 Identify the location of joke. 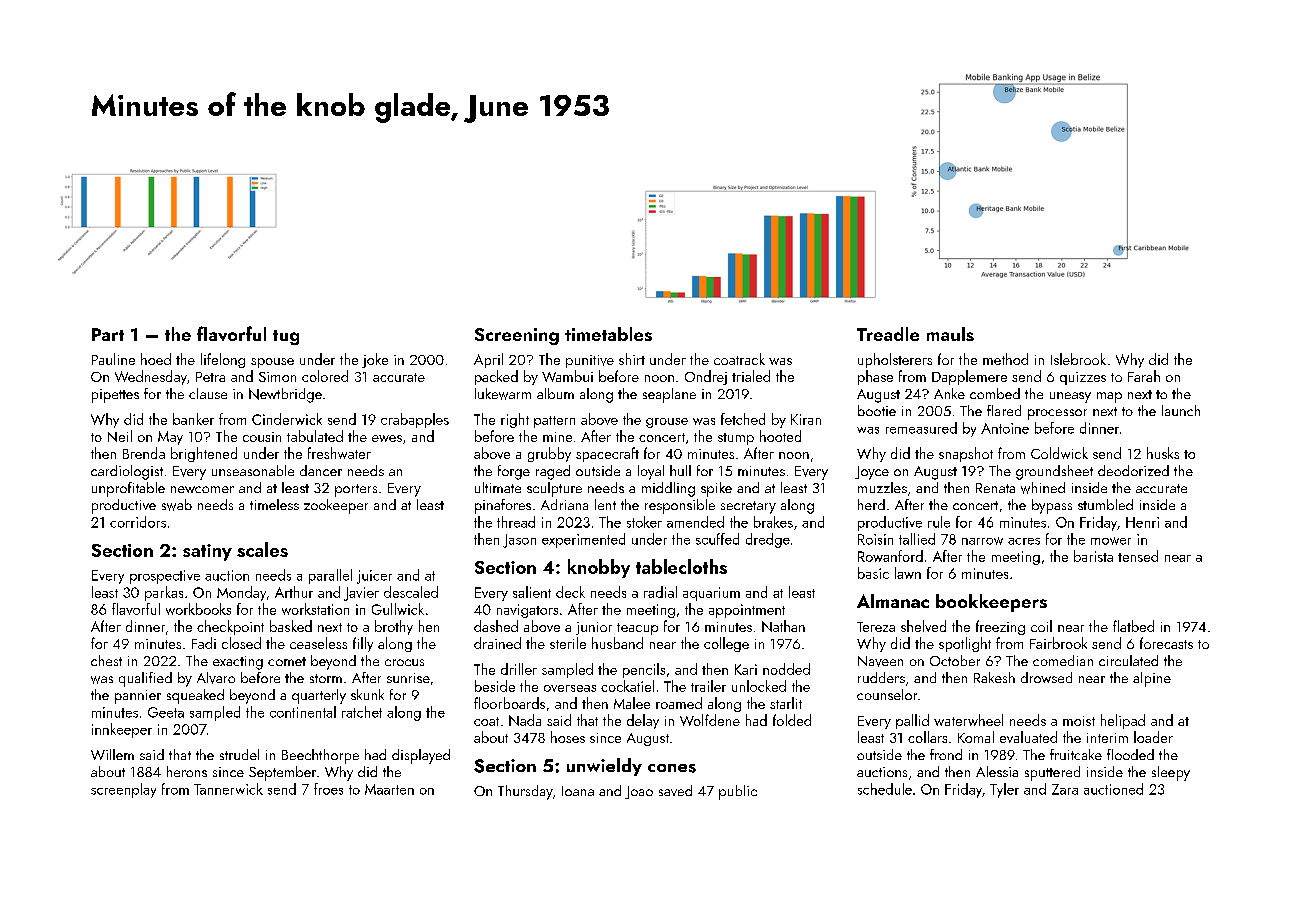
(375, 360).
